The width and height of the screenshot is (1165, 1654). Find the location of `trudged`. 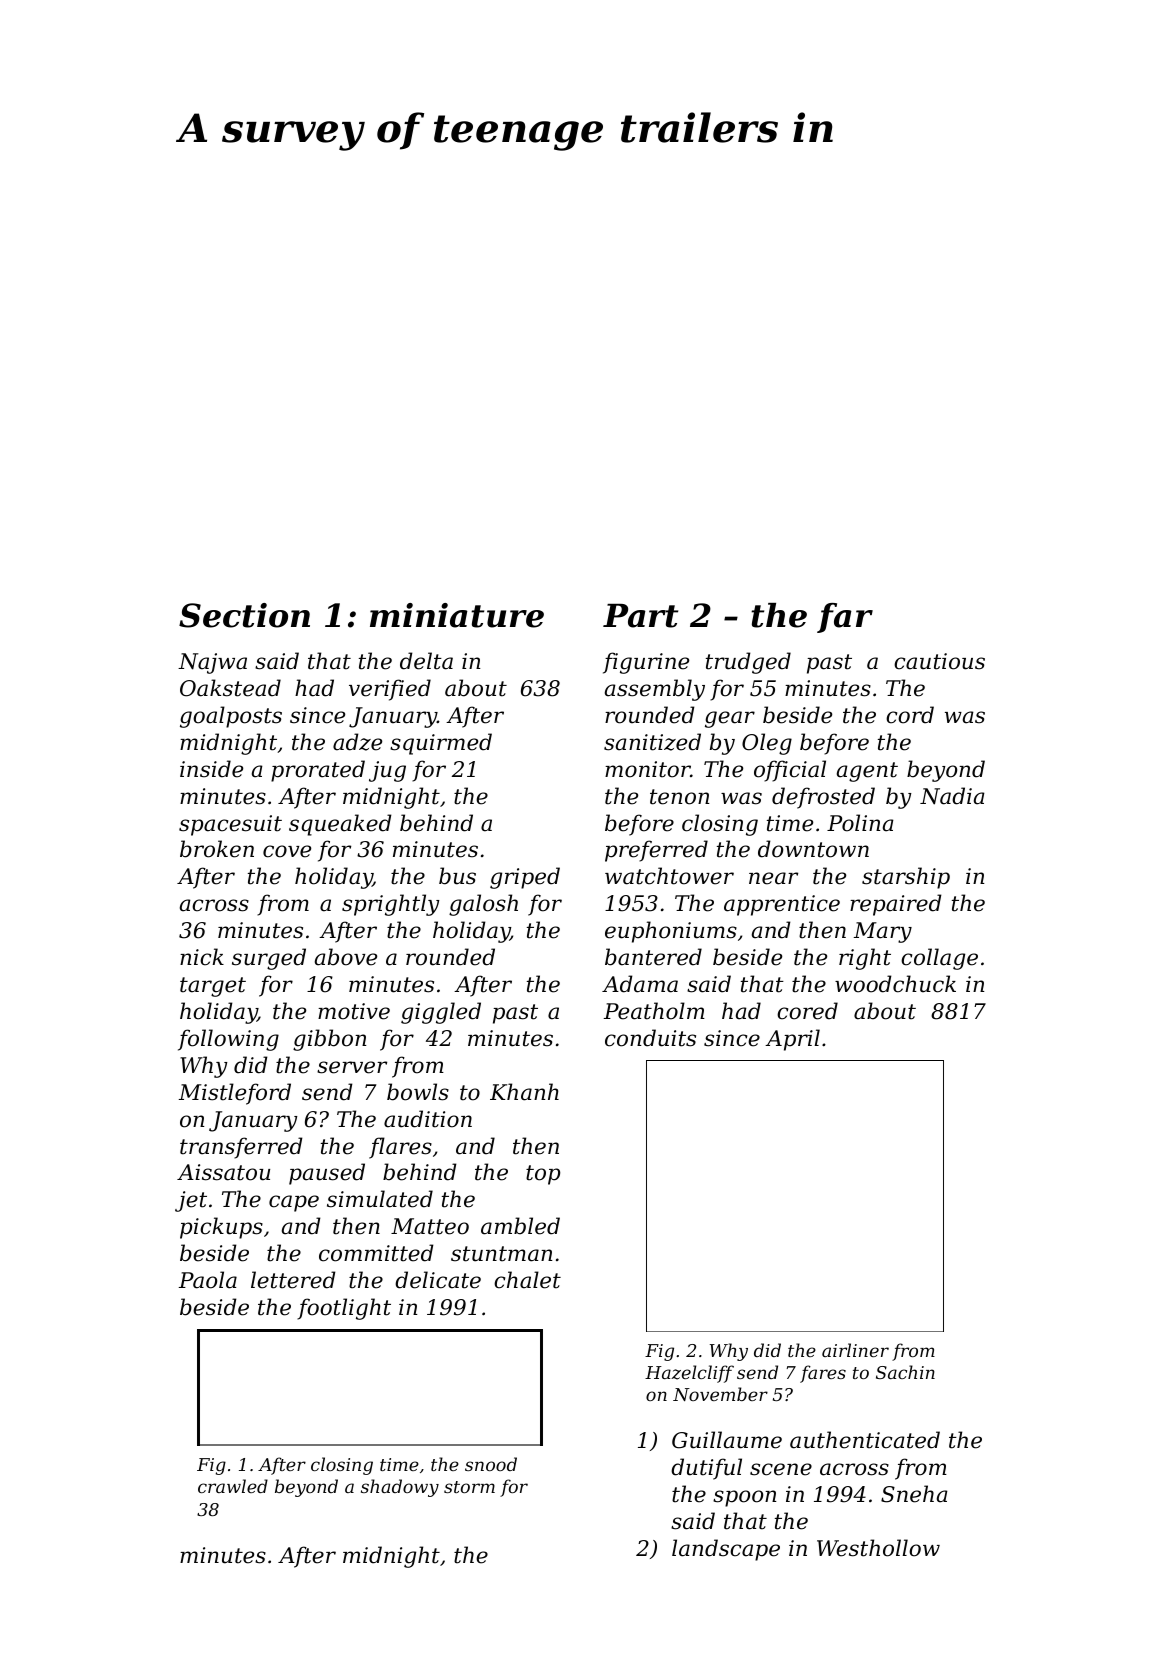

trudged is located at coordinates (748, 663).
